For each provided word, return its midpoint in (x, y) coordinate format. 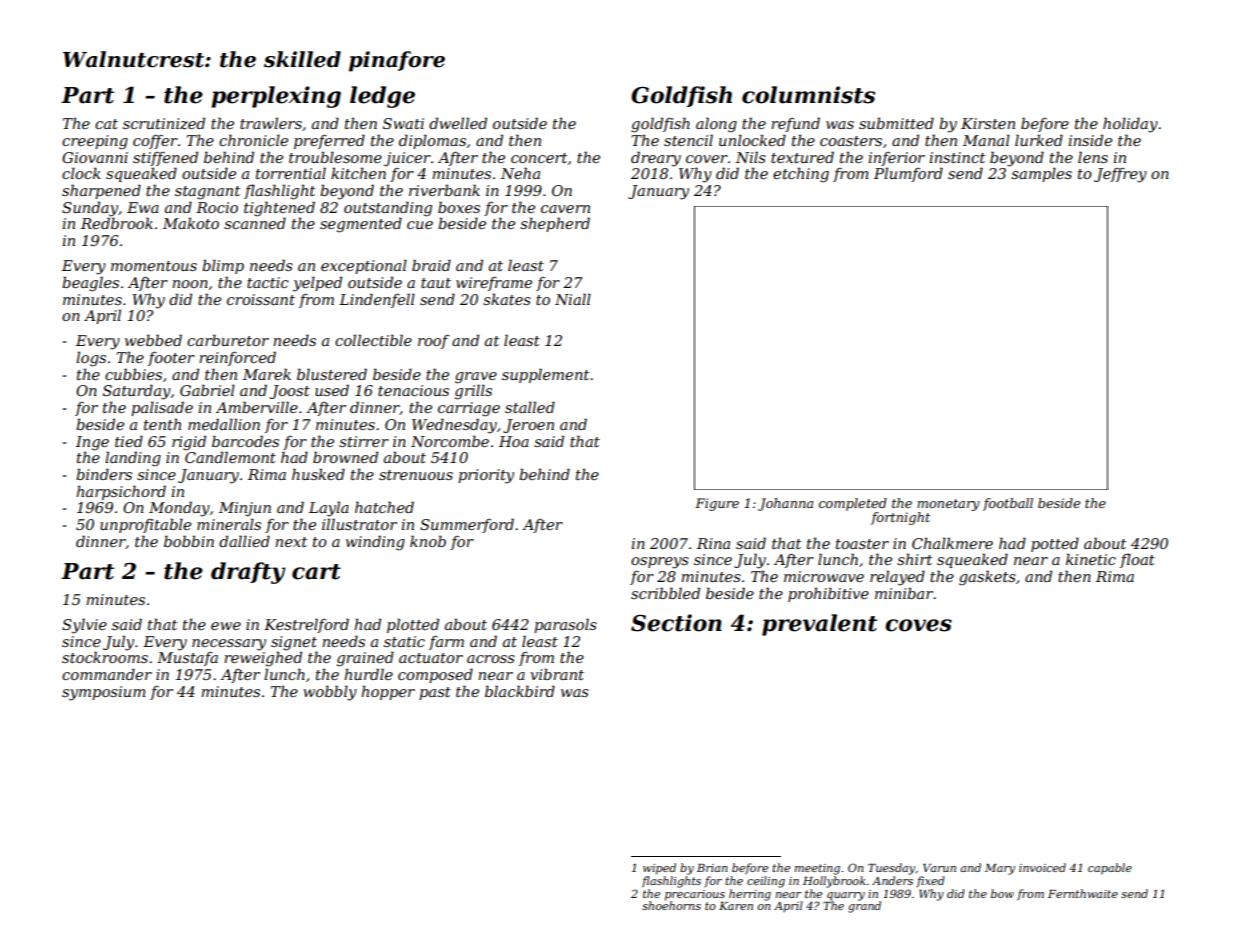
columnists (808, 95)
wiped (659, 869)
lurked (1039, 140)
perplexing (276, 97)
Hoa (514, 441)
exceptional (364, 266)
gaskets (987, 578)
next (291, 542)
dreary (656, 159)
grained (365, 659)
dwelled (458, 123)
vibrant (557, 674)
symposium (104, 693)
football (1008, 504)
